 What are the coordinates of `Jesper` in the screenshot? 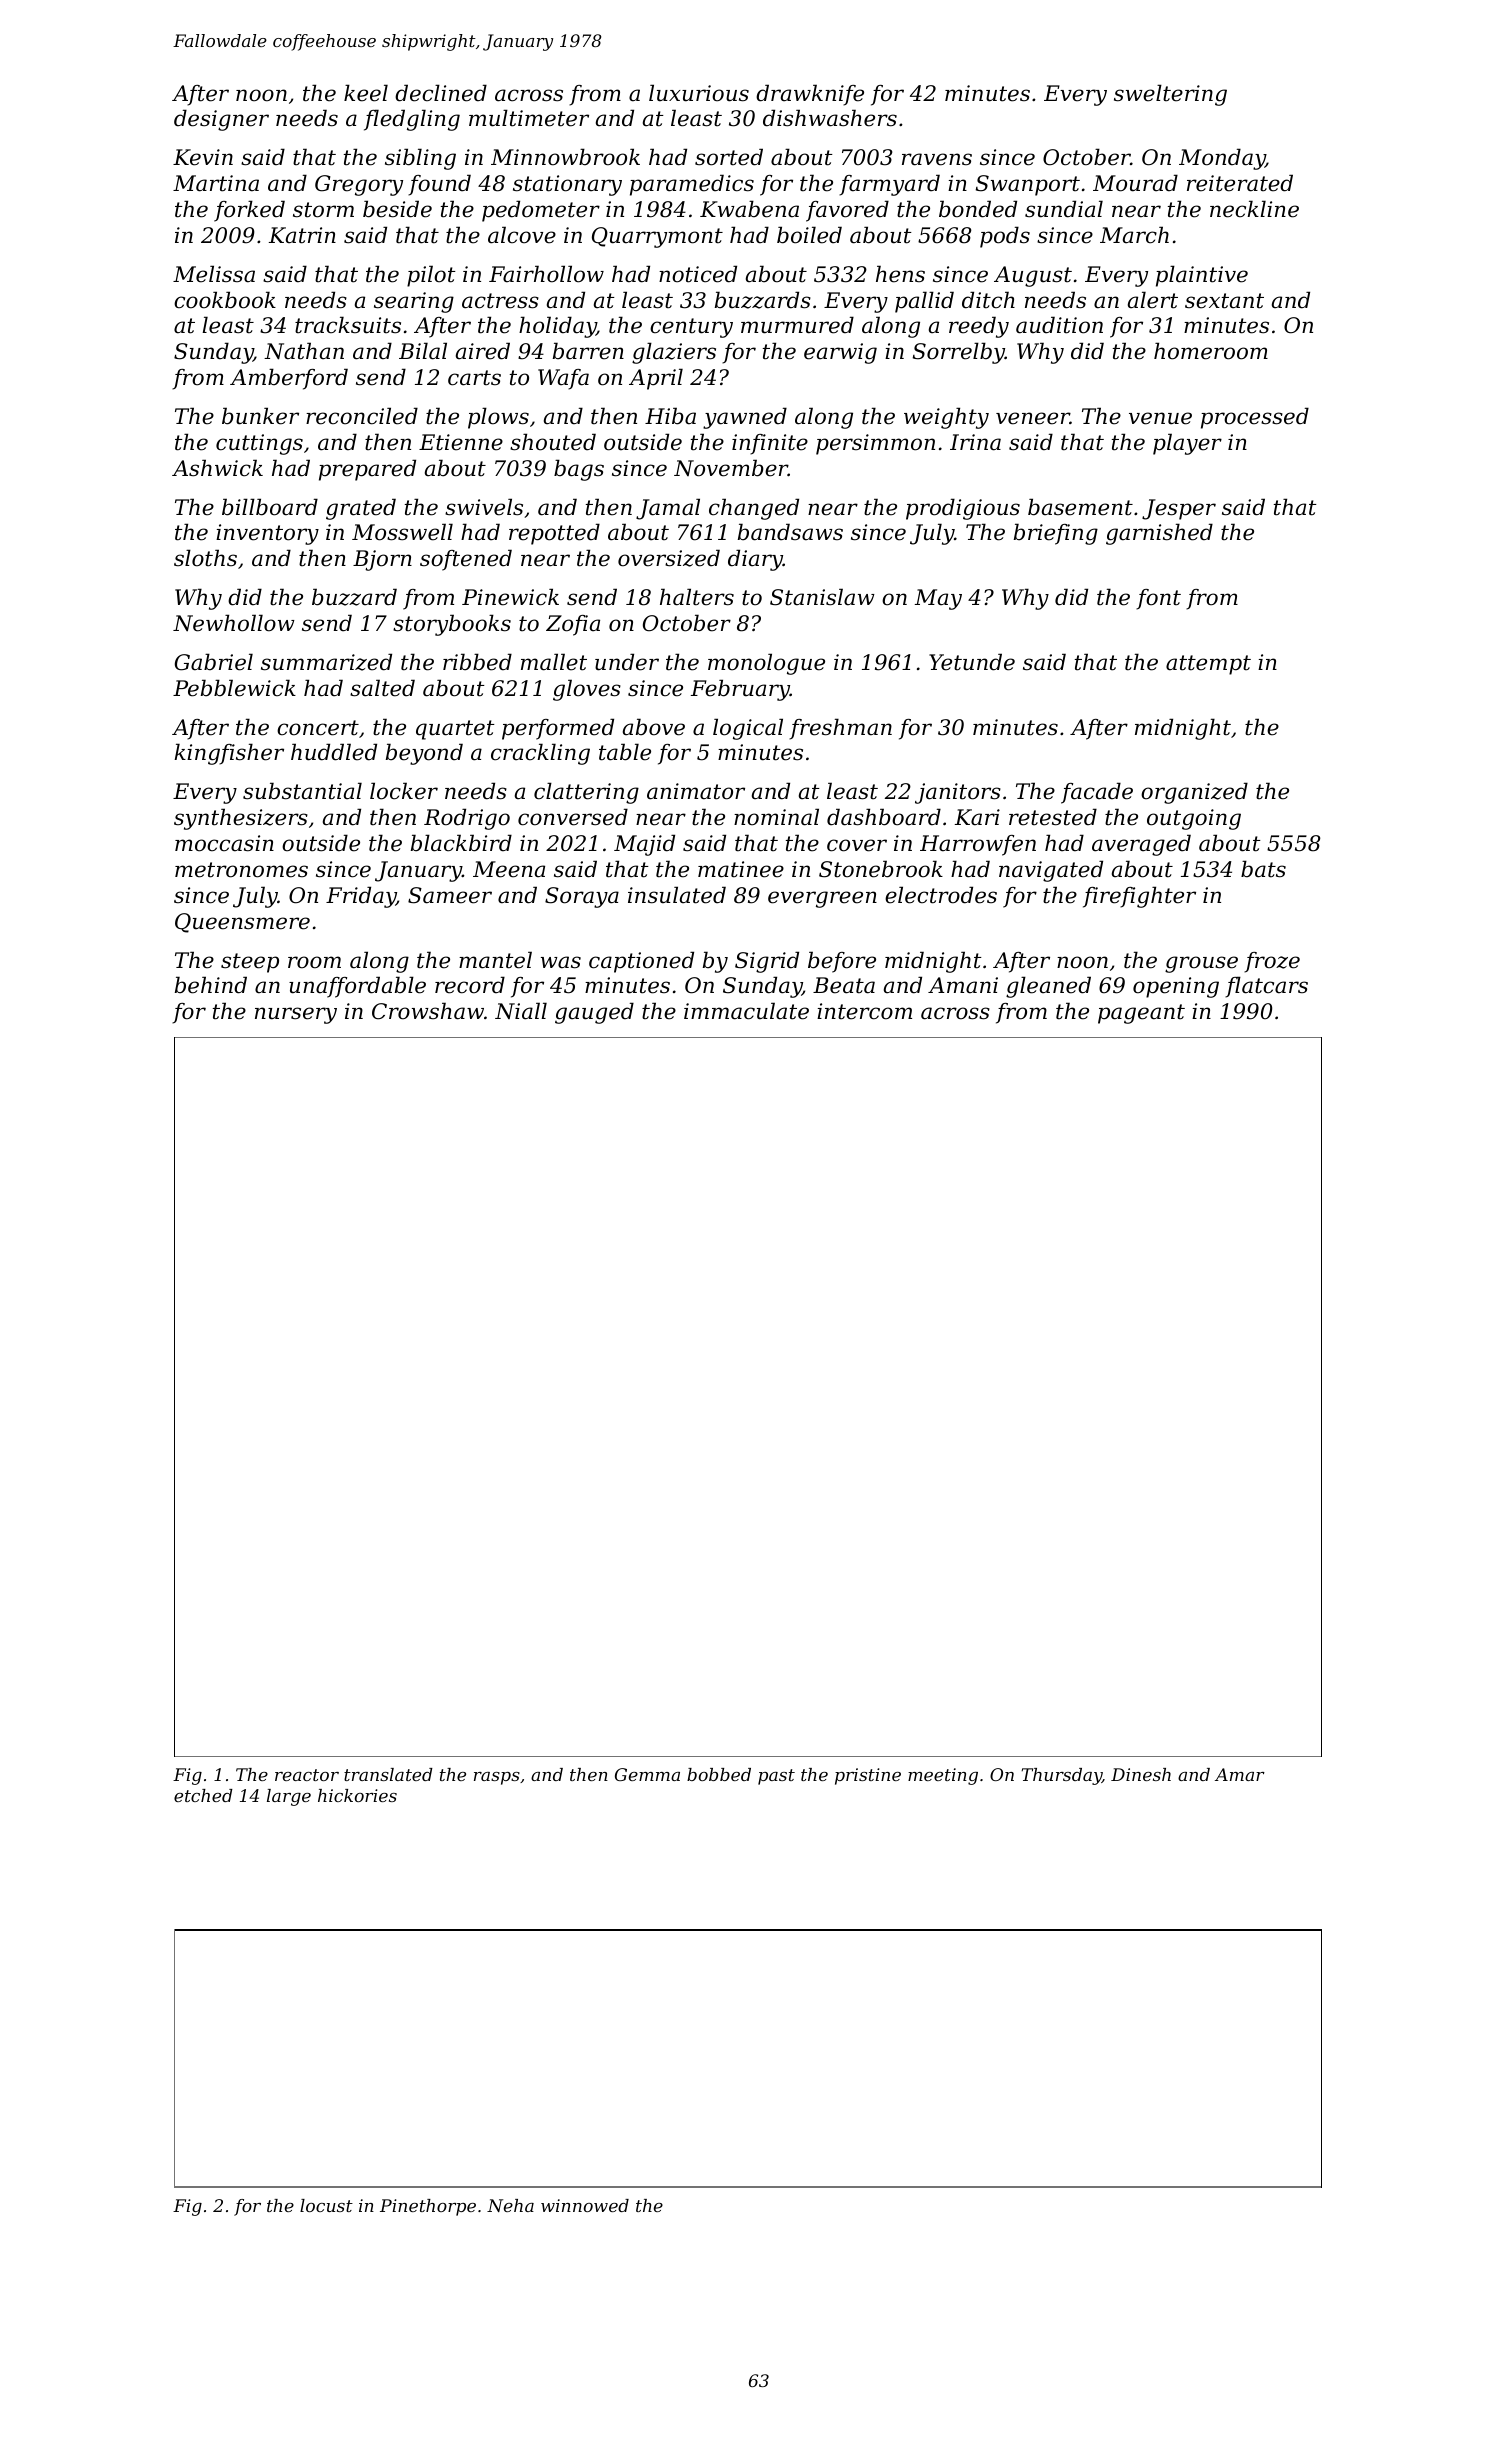 It's located at (1179, 509).
